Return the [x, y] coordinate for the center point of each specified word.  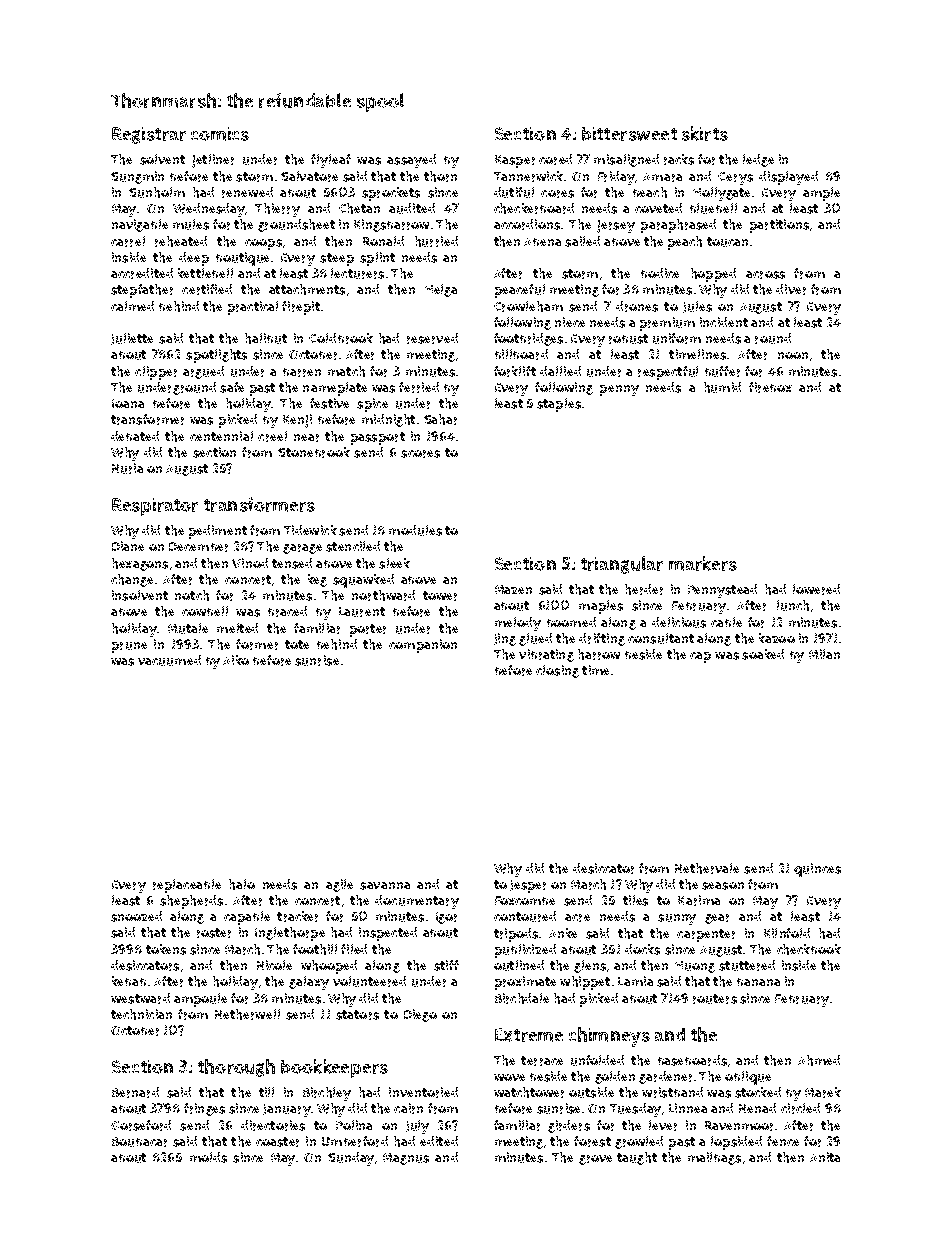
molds [208, 1157]
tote [297, 644]
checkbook [809, 949]
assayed [411, 161]
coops [263, 244]
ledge [758, 160]
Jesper [528, 886]
